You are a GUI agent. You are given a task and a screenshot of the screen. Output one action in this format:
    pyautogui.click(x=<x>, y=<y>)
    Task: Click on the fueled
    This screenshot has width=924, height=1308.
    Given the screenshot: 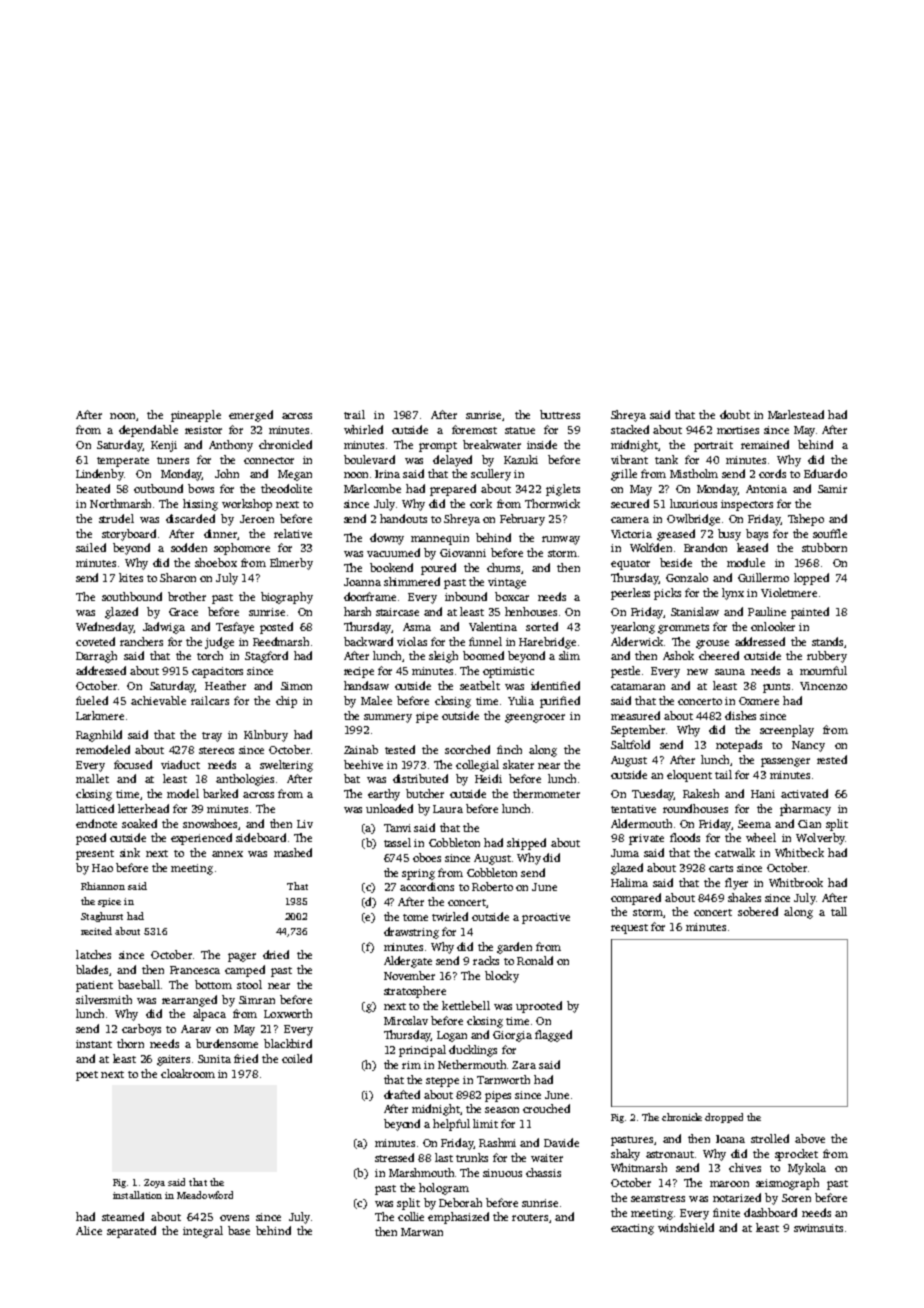 What is the action you would take?
    pyautogui.click(x=92, y=700)
